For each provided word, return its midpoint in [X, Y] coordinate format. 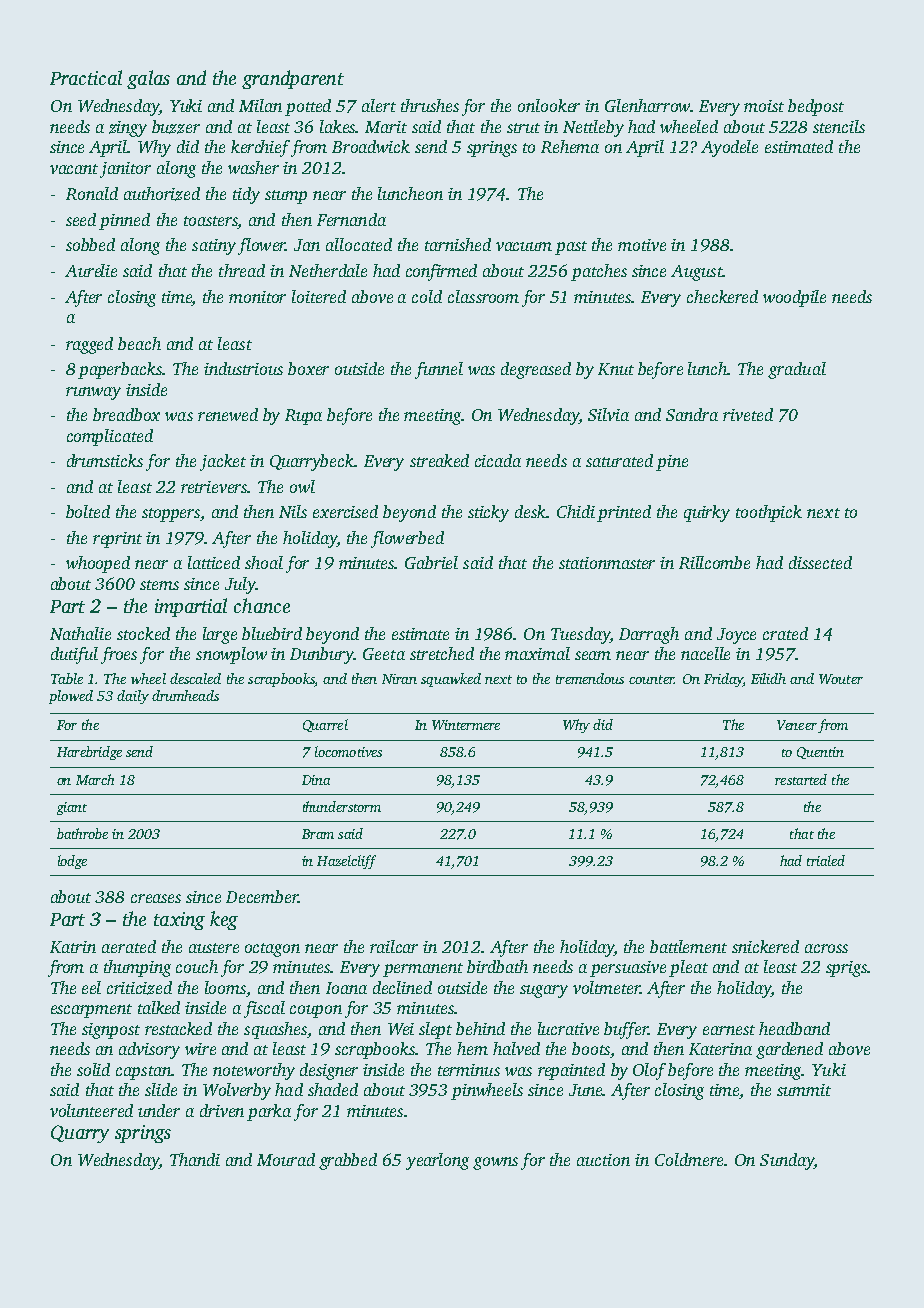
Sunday [787, 1161]
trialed [826, 860]
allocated [359, 244]
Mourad [286, 1159]
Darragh [649, 635]
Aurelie [91, 270]
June [586, 1090]
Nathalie [80, 633]
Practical [86, 77]
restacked [178, 1028]
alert [379, 105]
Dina [316, 780]
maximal [537, 653]
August [697, 273]
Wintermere [466, 725]
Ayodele [729, 148]
